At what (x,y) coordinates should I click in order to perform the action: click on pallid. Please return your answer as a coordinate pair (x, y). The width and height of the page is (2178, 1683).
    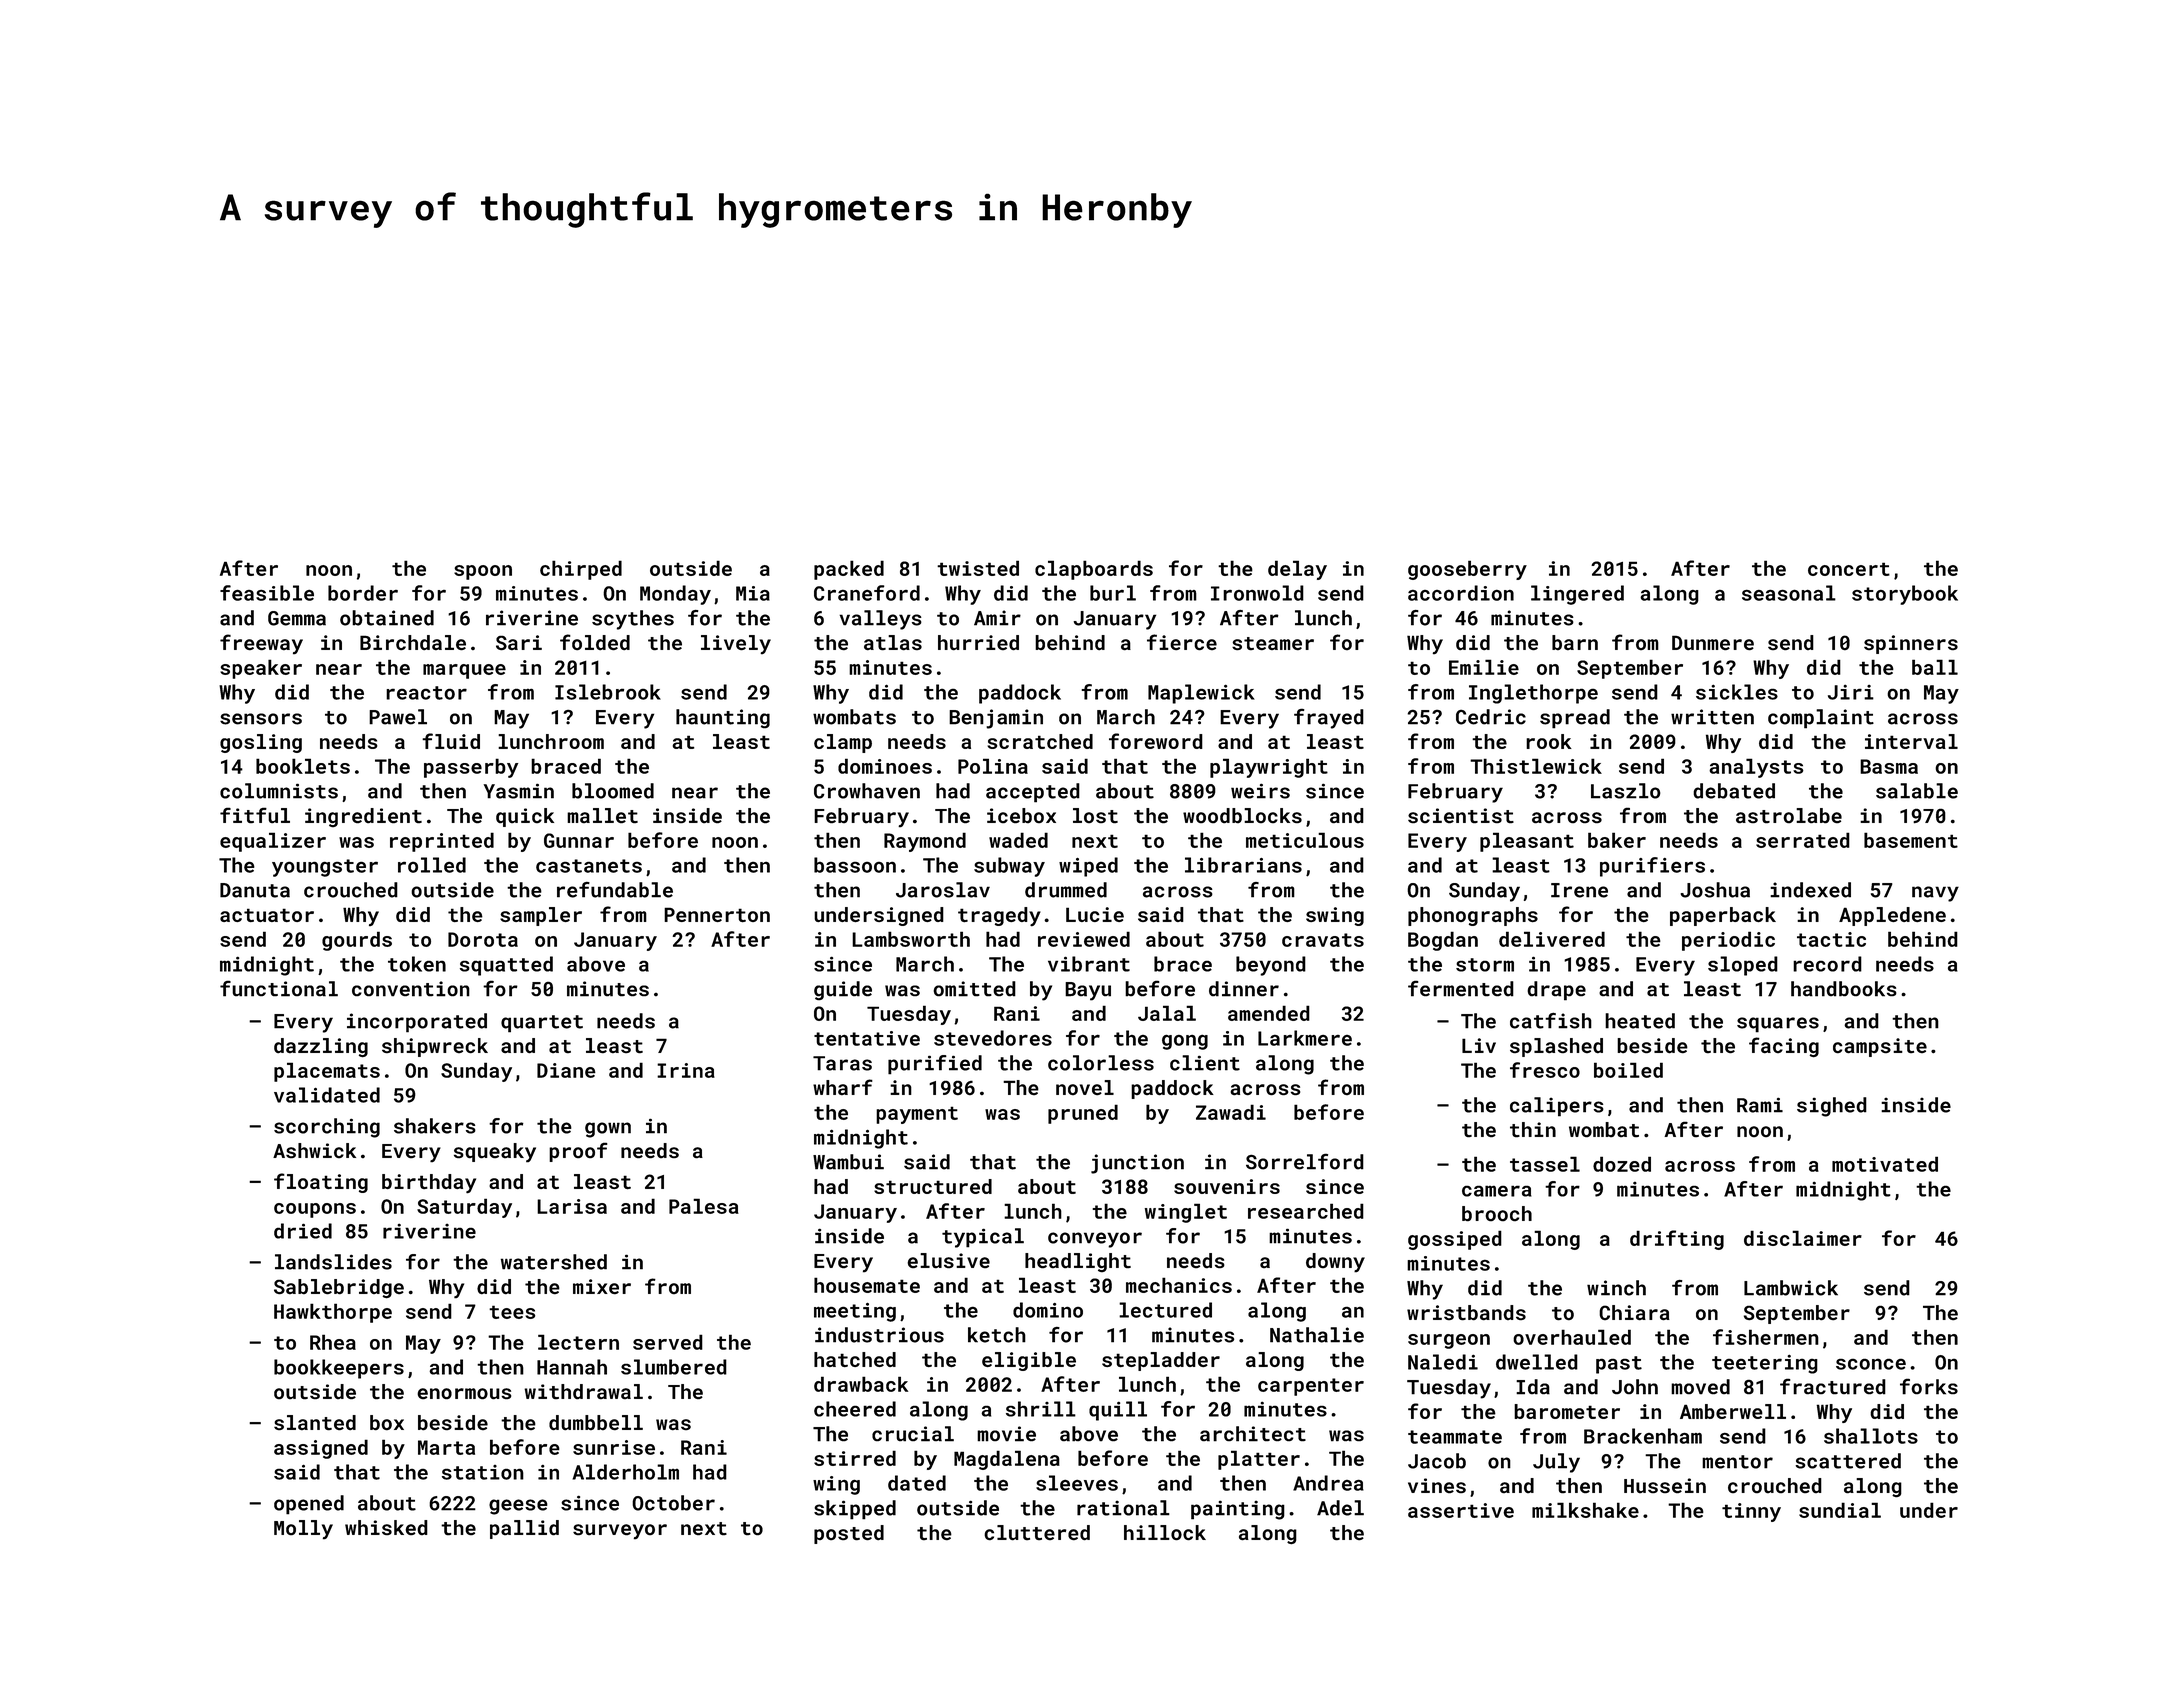
    Looking at the image, I should click on (524, 1529).
